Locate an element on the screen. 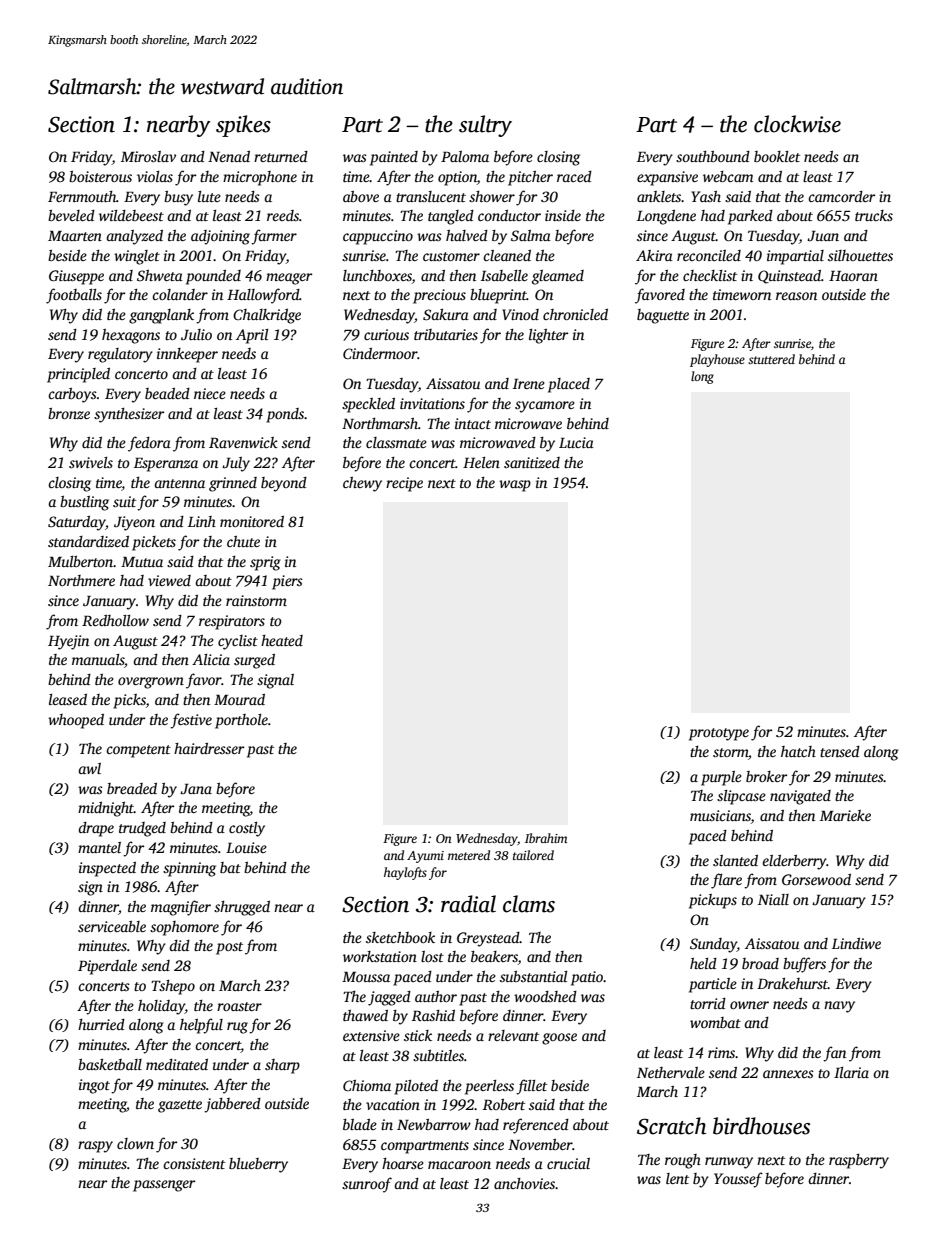  raspberry is located at coordinates (859, 1161).
